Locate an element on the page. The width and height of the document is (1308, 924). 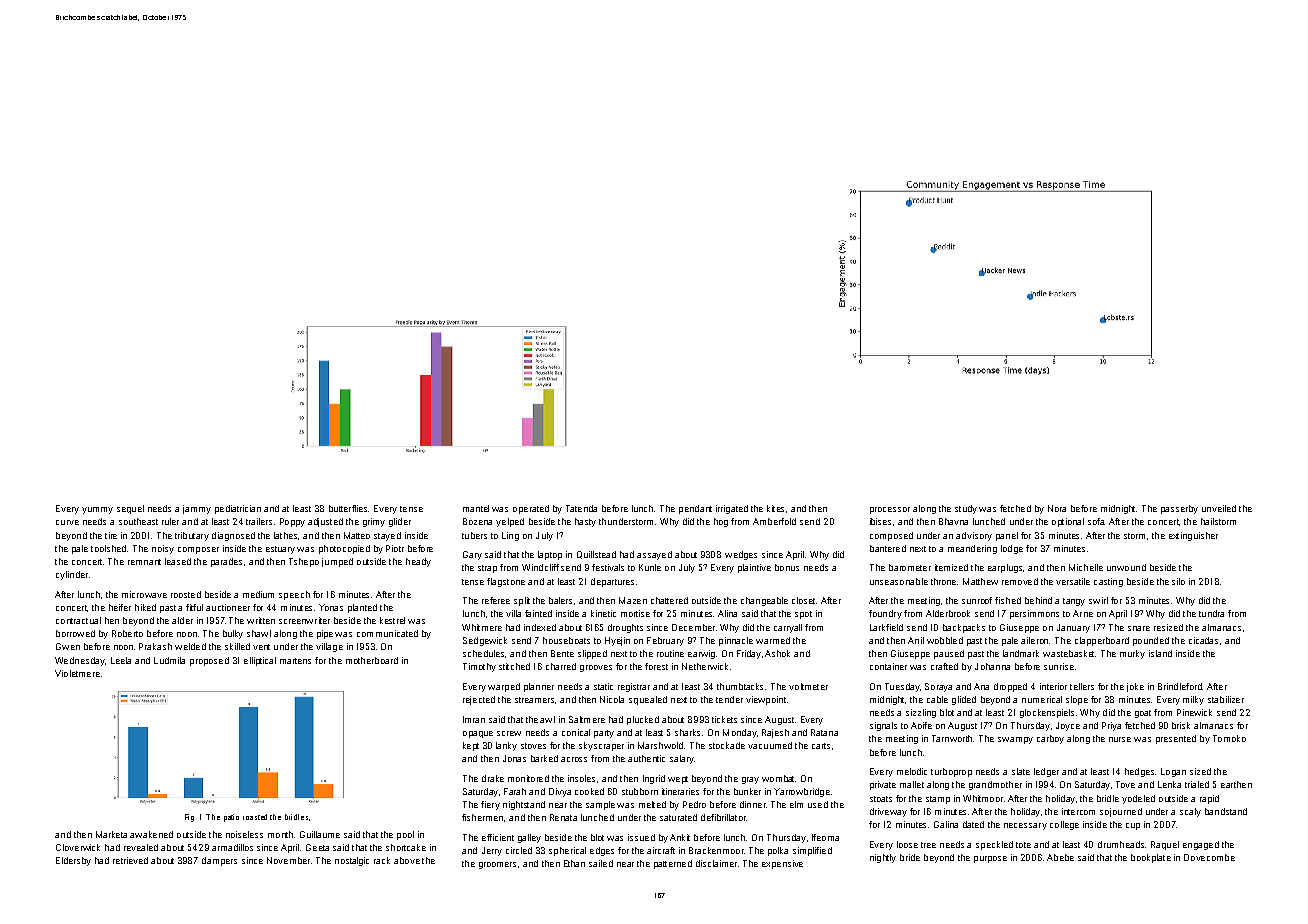
spot is located at coordinates (803, 615).
